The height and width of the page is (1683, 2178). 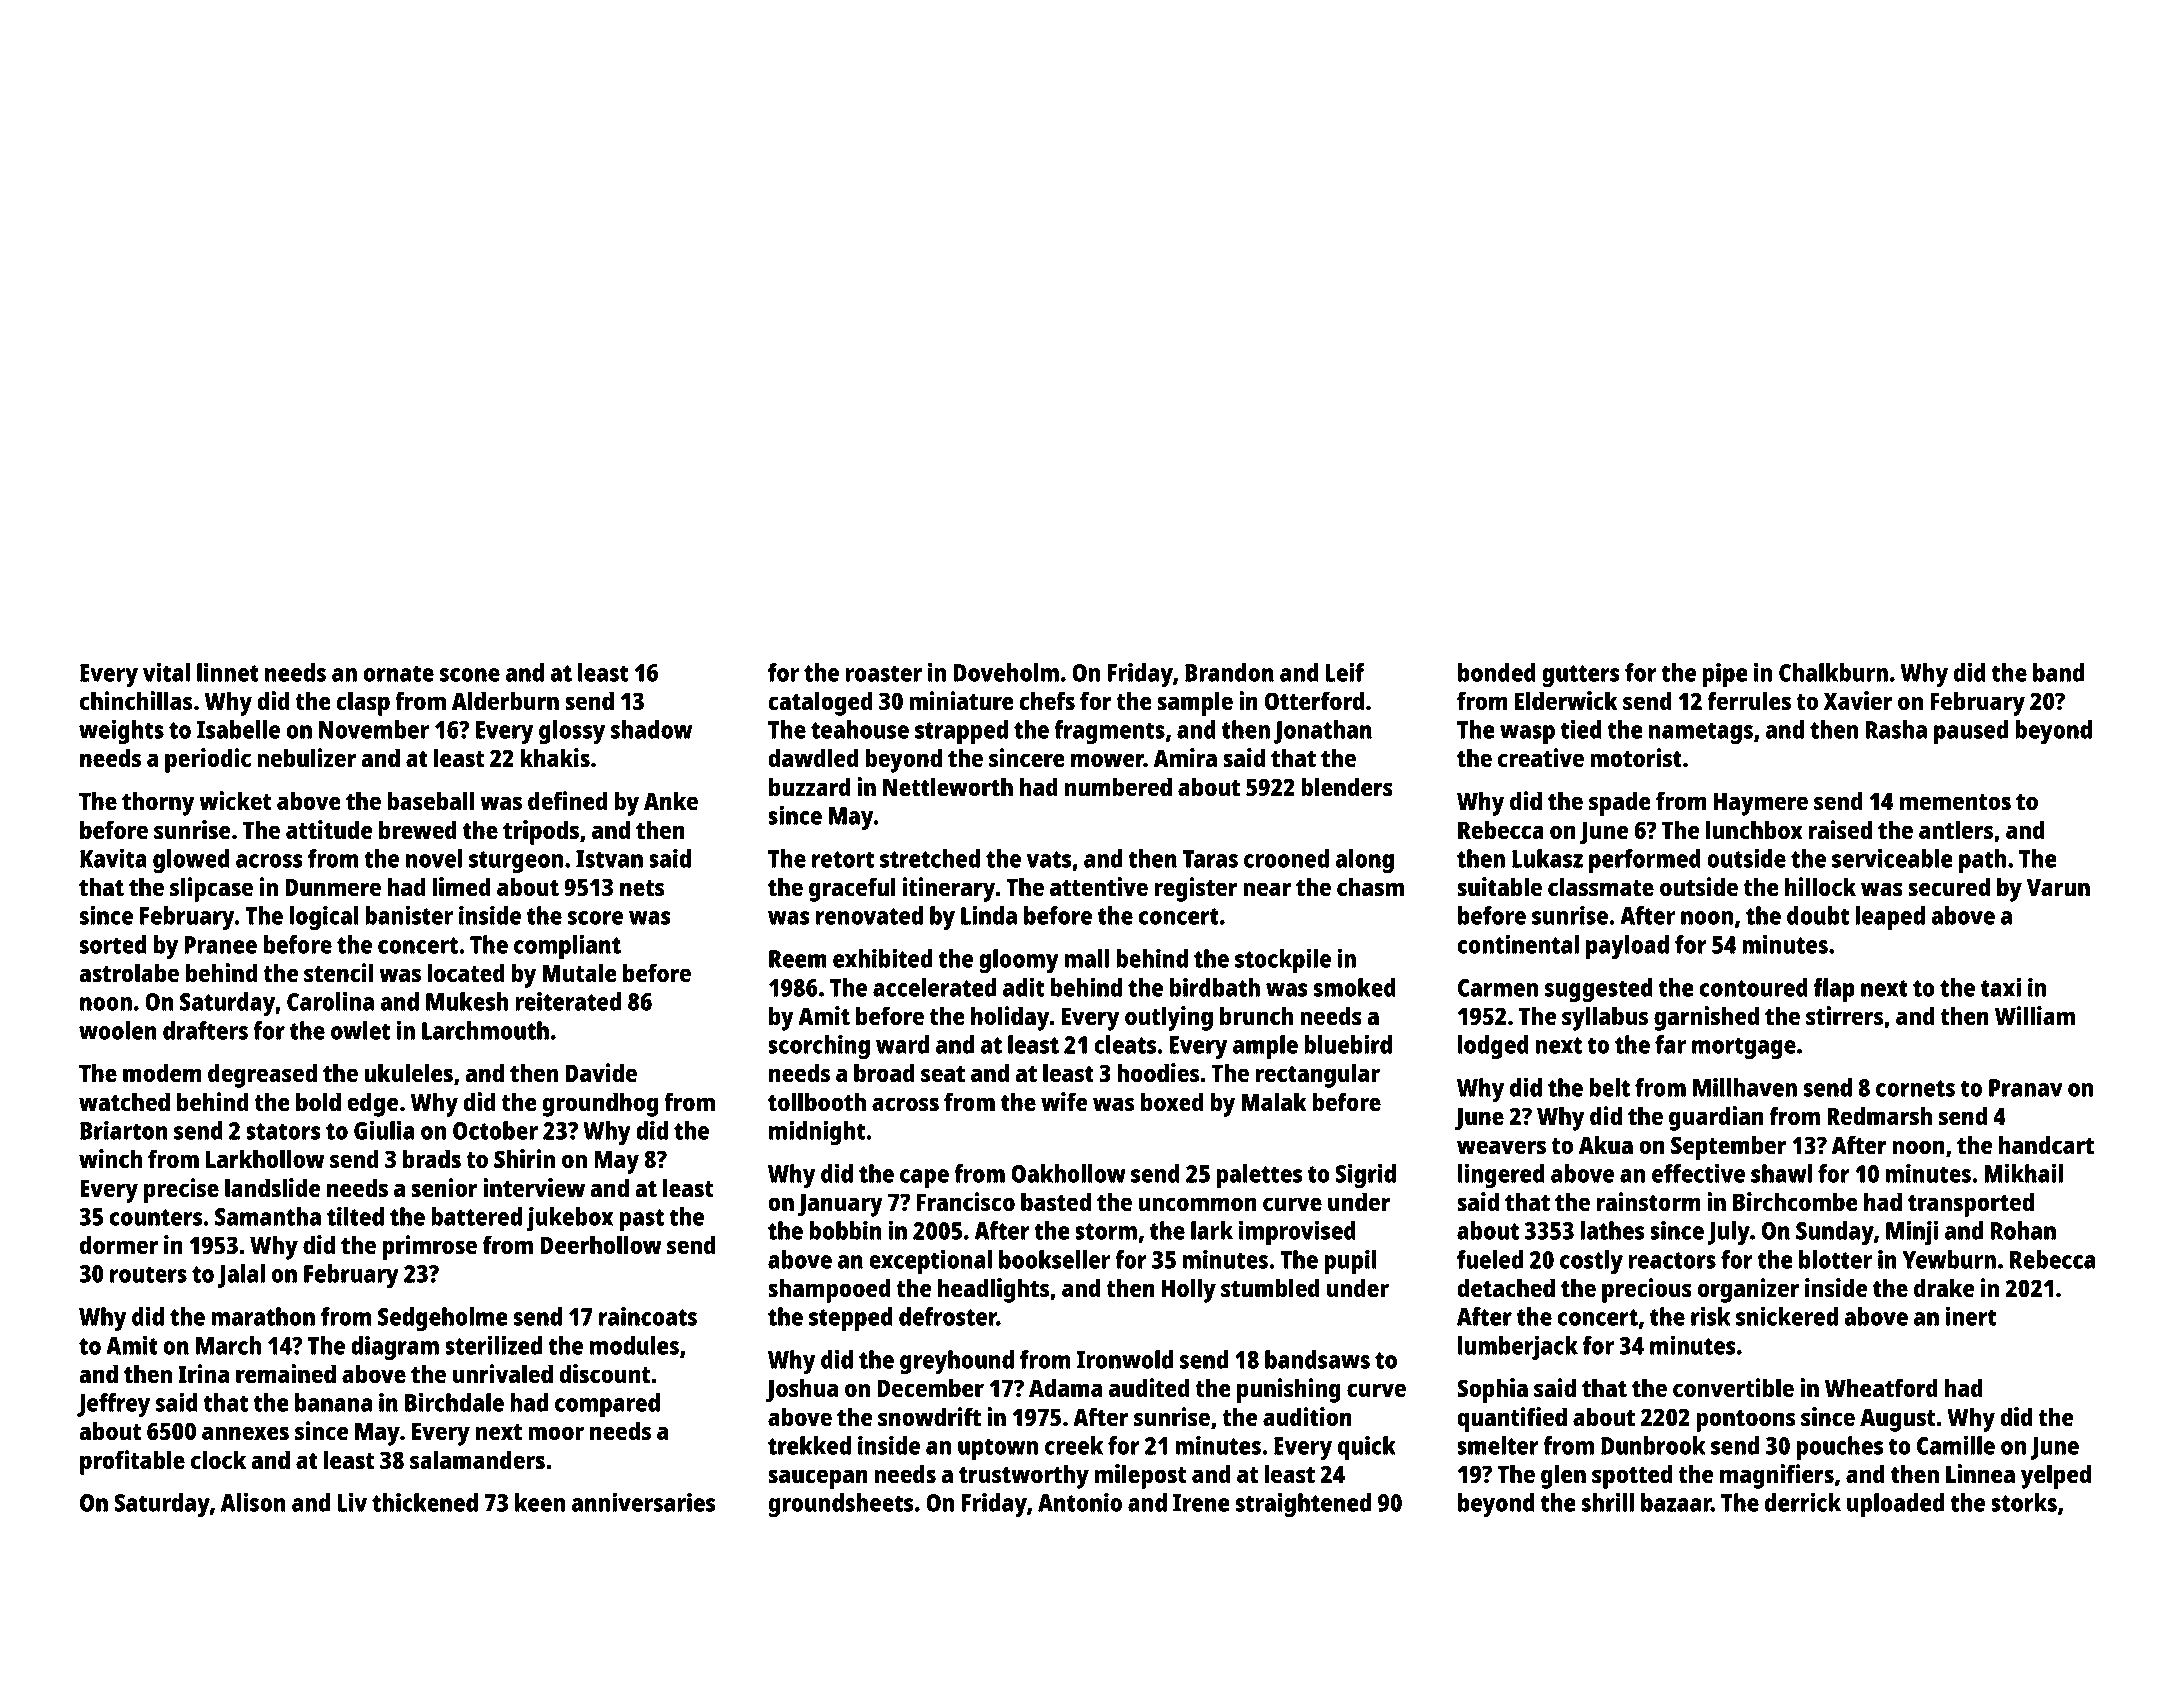 What do you see at coordinates (1833, 672) in the page?
I see `Chalkburn` at bounding box center [1833, 672].
